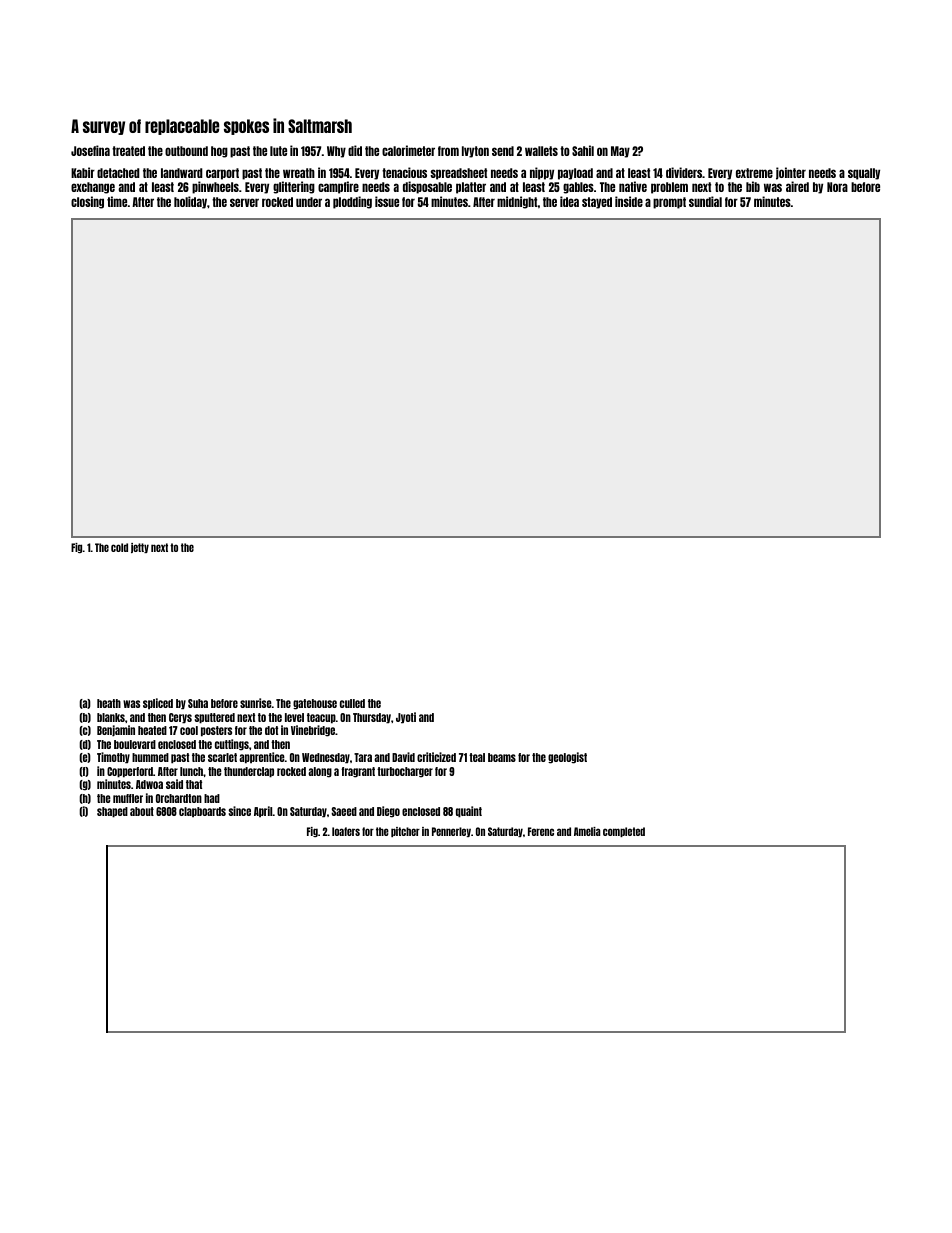 The height and width of the document is (1233, 952). I want to click on bib, so click(753, 186).
